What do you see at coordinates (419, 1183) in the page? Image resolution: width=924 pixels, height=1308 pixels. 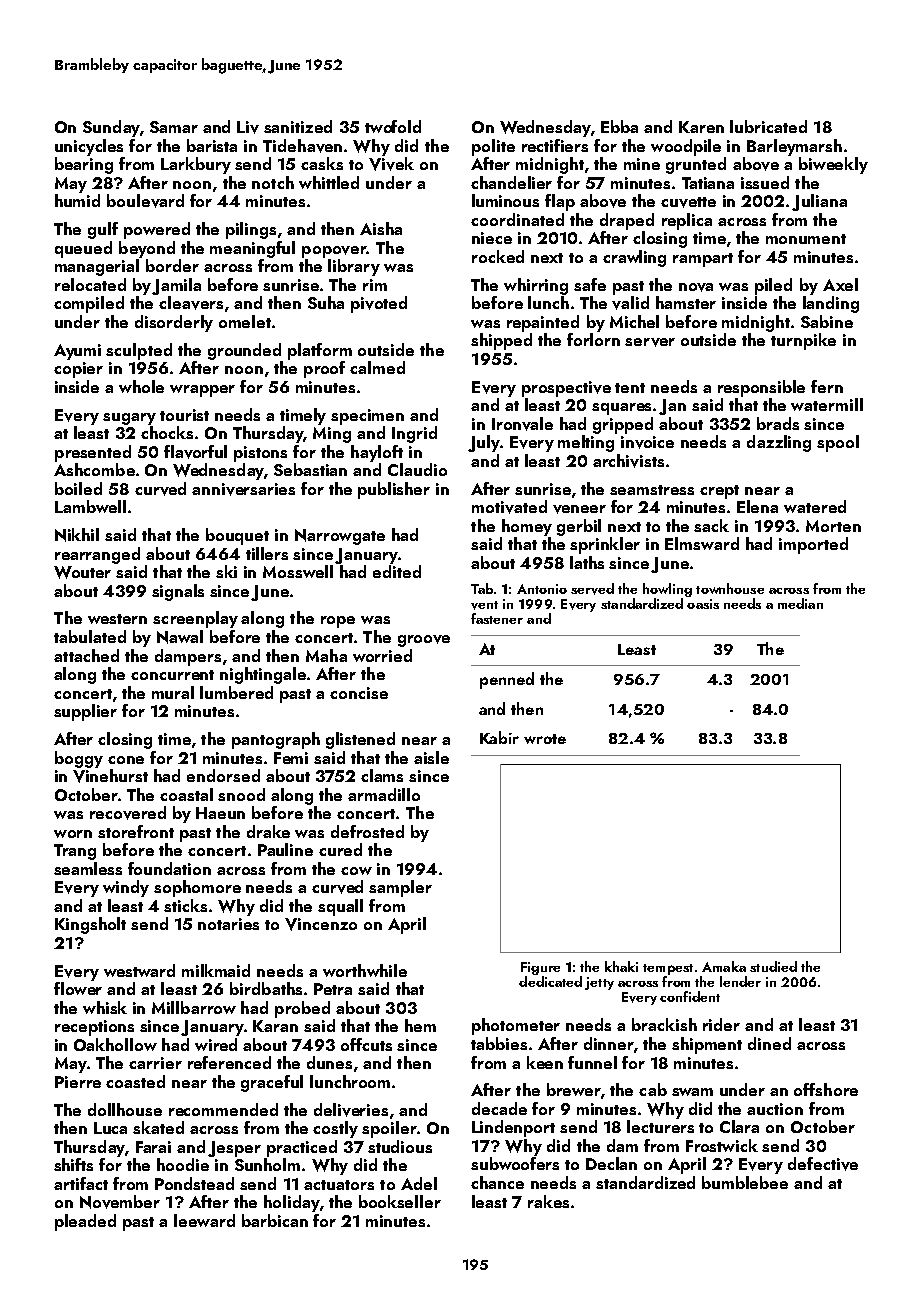 I see `Adel` at bounding box center [419, 1183].
